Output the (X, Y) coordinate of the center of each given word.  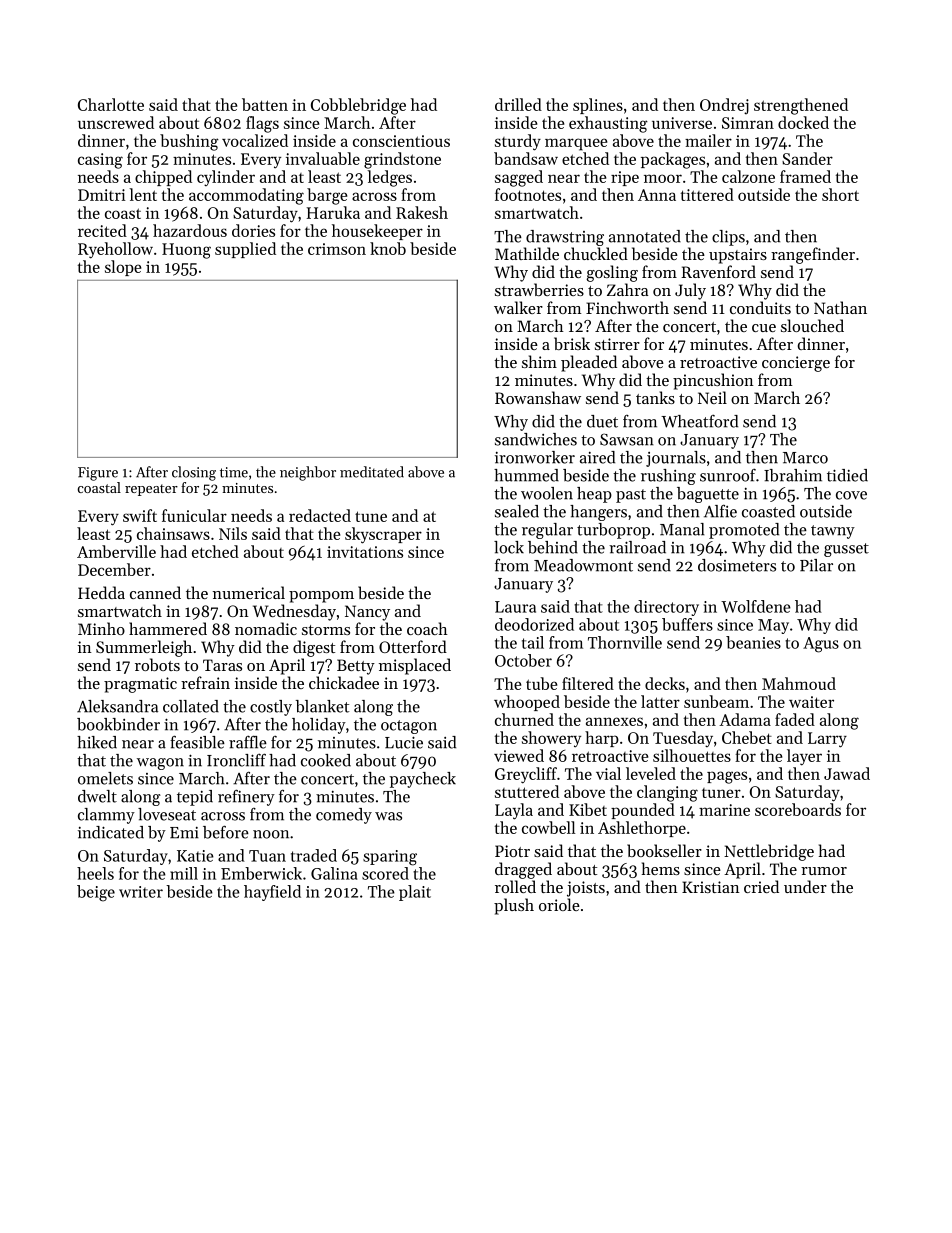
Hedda (101, 592)
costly (271, 708)
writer (141, 892)
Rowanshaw (538, 397)
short (840, 194)
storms (326, 630)
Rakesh (422, 212)
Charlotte (111, 104)
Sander (807, 158)
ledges (389, 178)
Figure (98, 474)
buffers (687, 624)
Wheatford (699, 421)
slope (123, 268)
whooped (527, 703)
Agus (821, 645)
